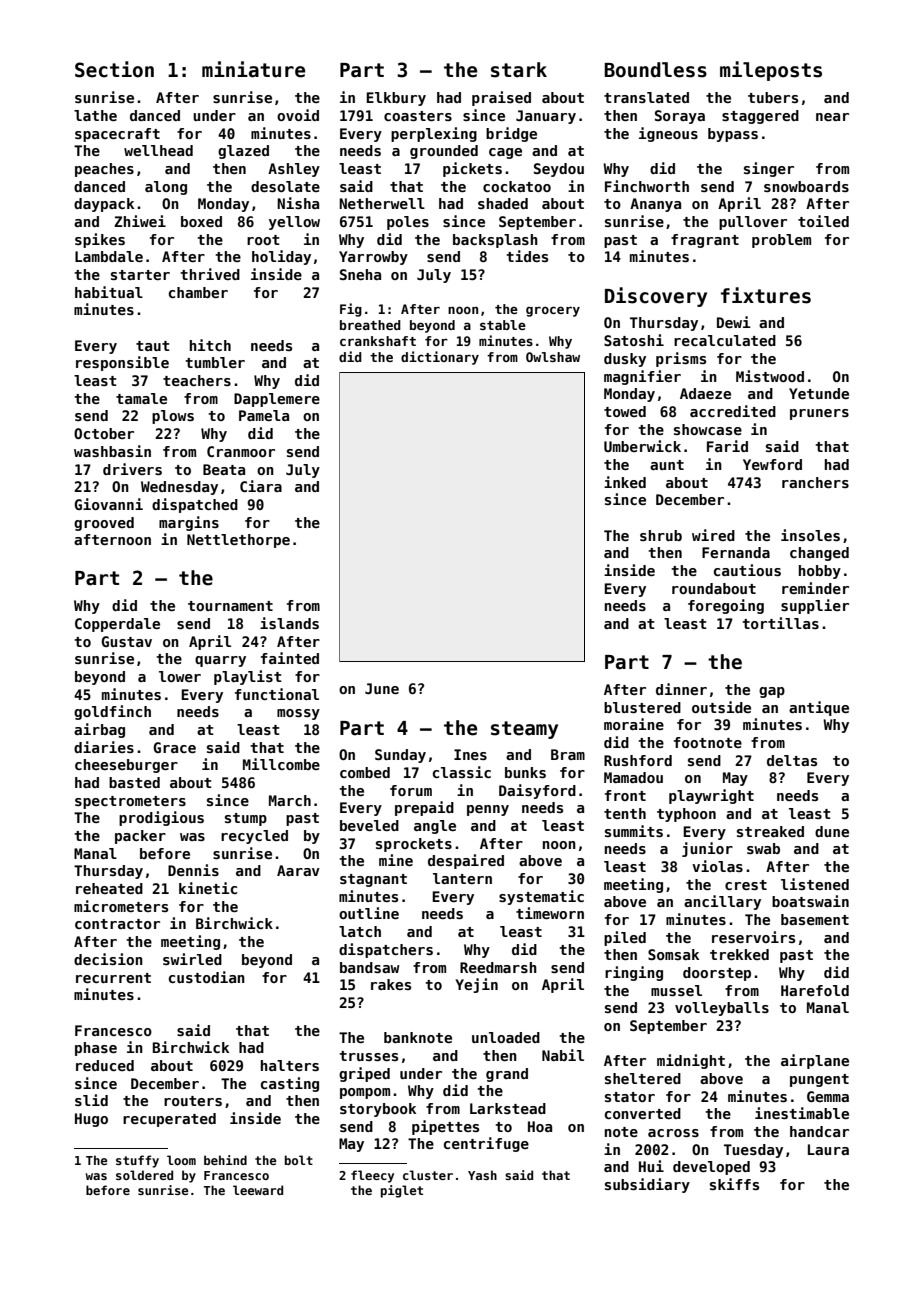  I want to click on Dennis, so click(193, 870).
